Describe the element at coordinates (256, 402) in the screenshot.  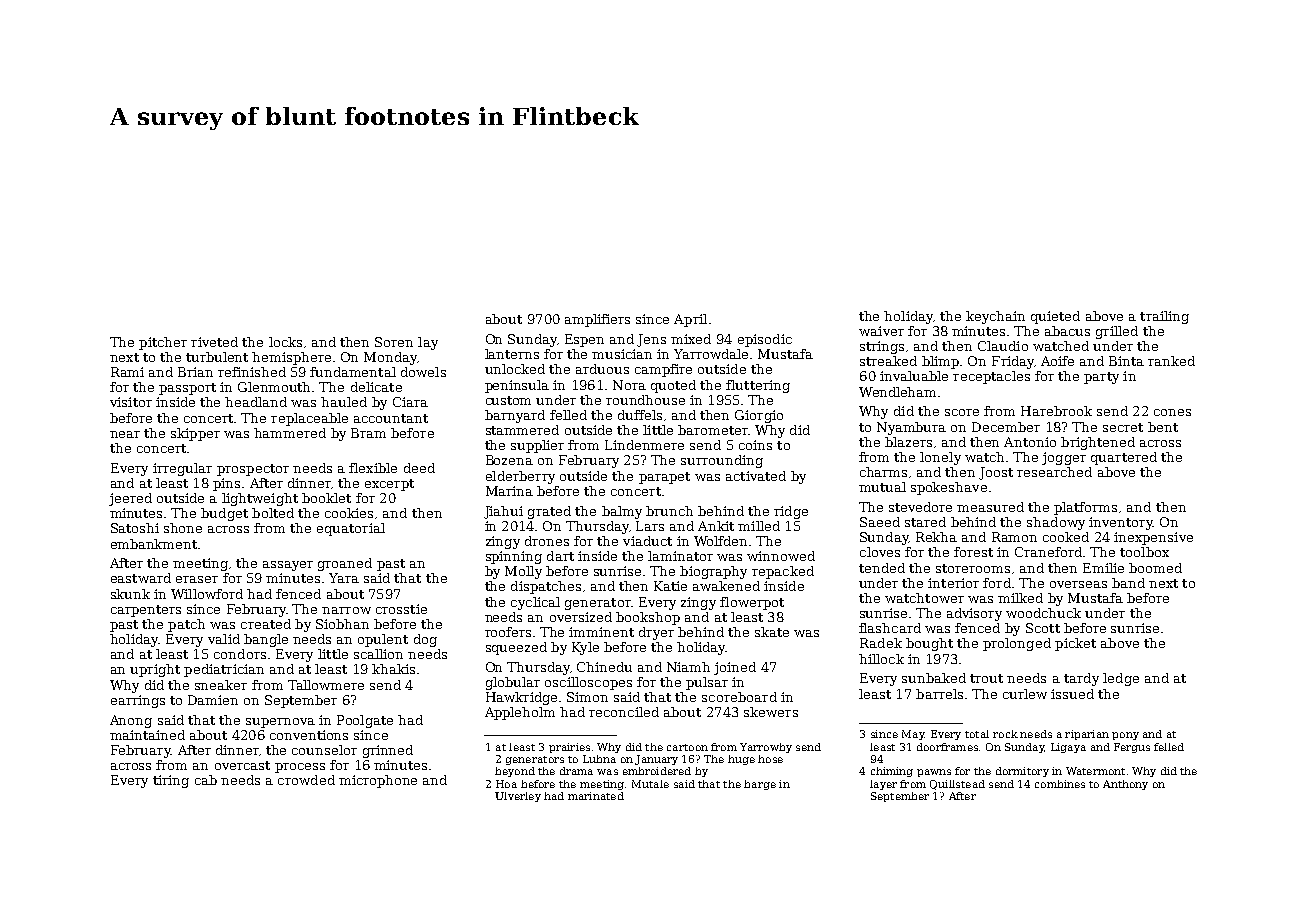
I see `headland` at that location.
